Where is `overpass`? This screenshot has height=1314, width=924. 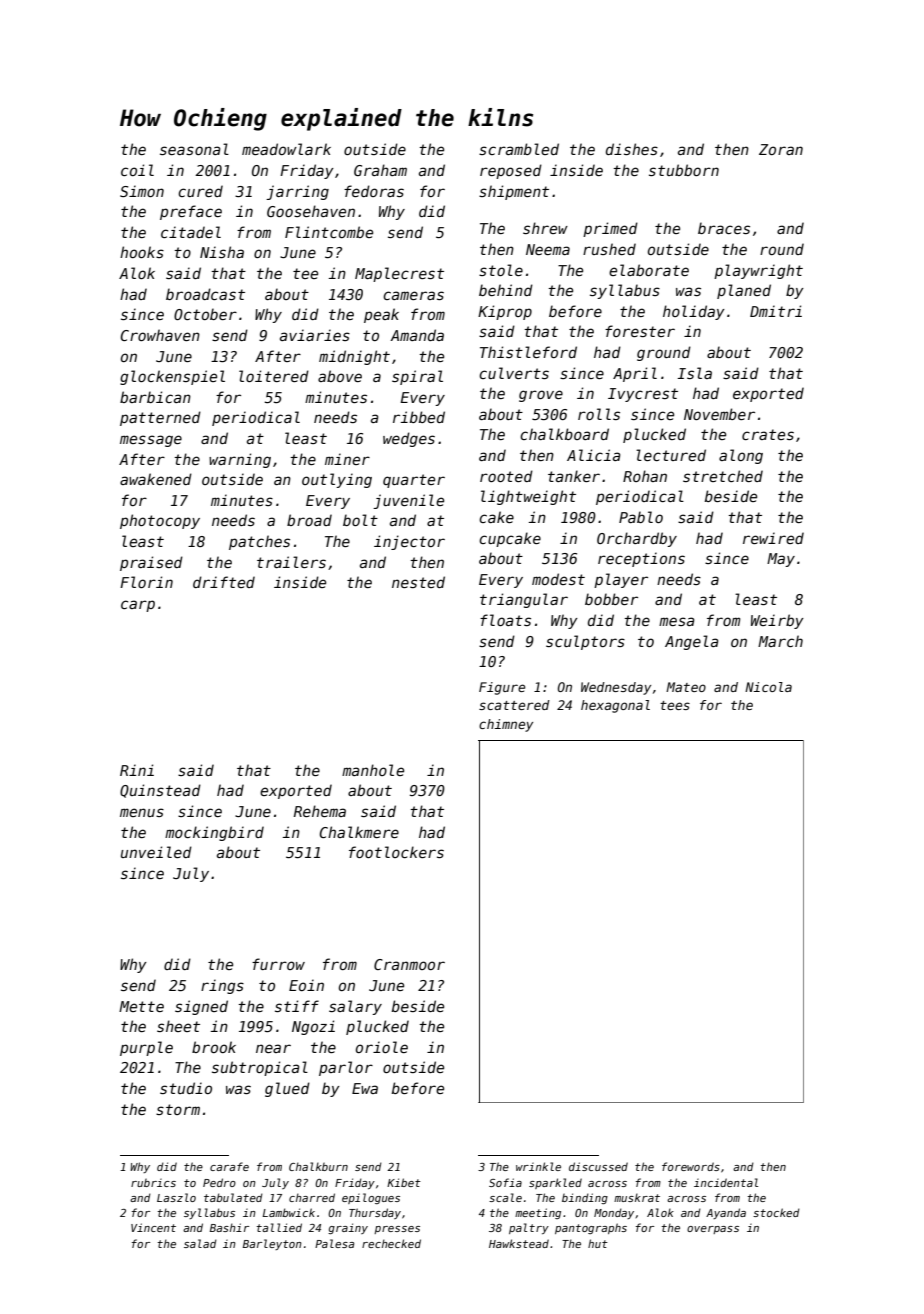 overpass is located at coordinates (713, 1230).
